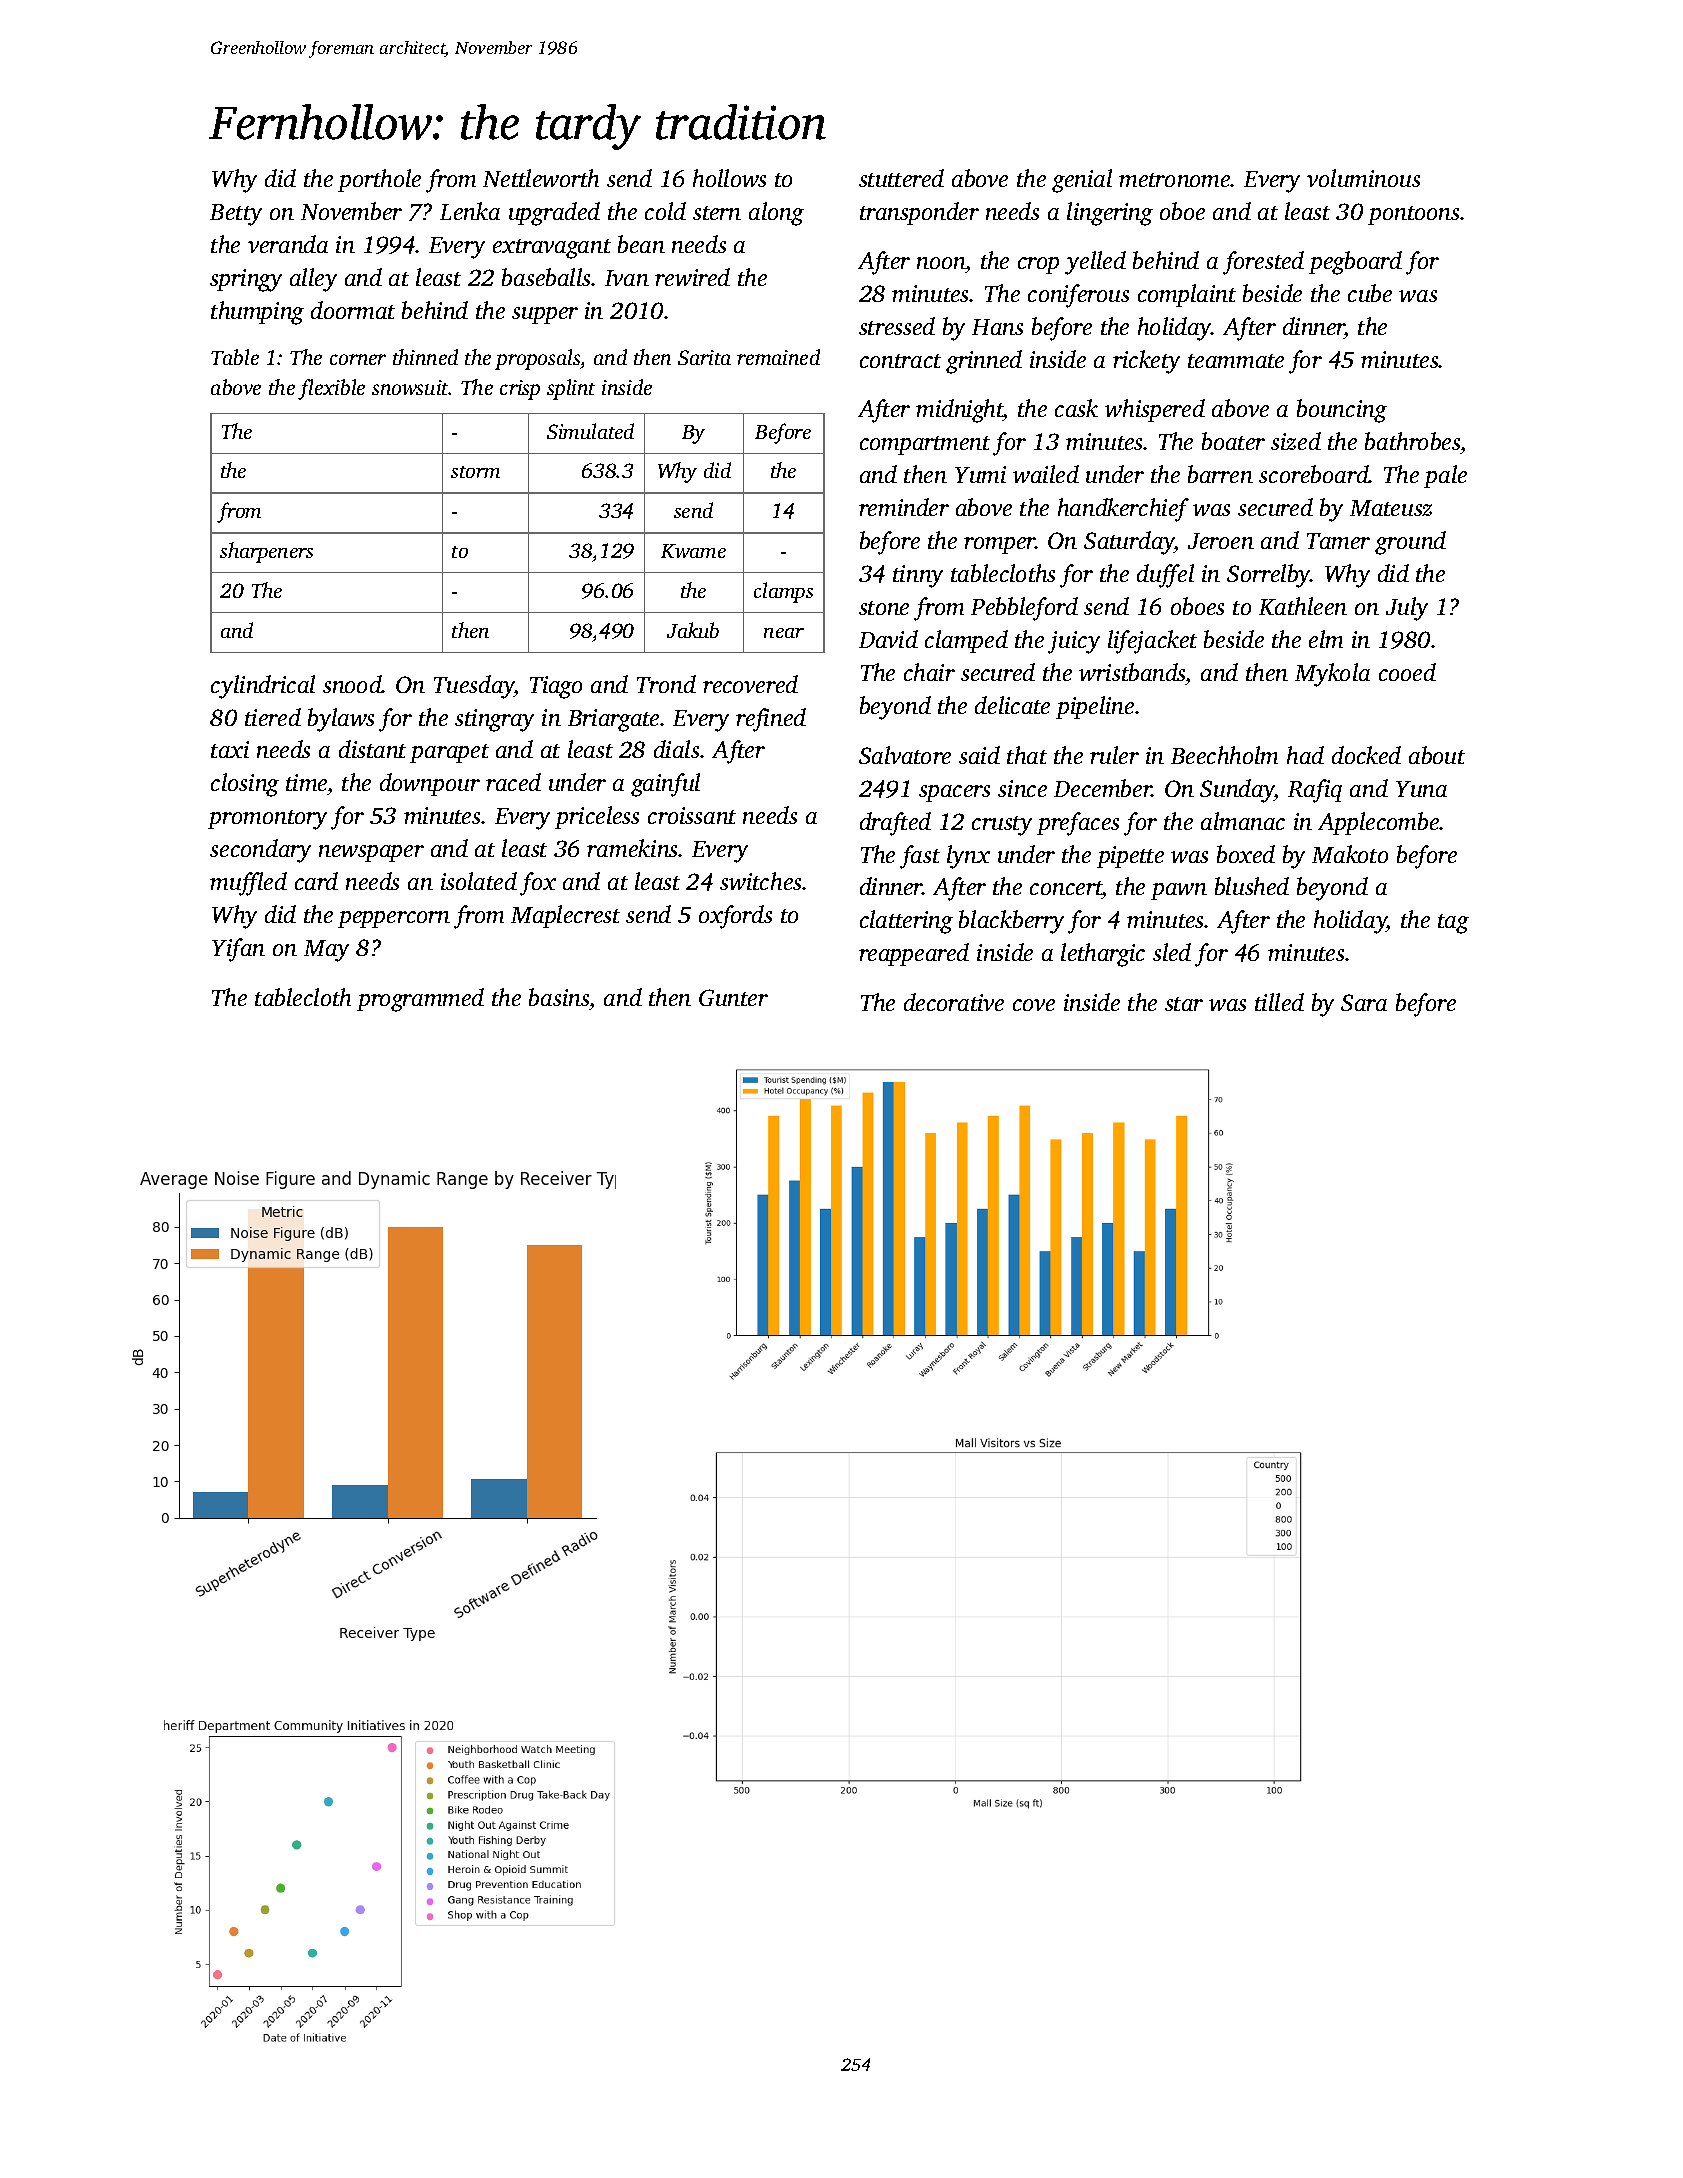 This screenshot has height=2178, width=1683. I want to click on Yifan, so click(238, 950).
